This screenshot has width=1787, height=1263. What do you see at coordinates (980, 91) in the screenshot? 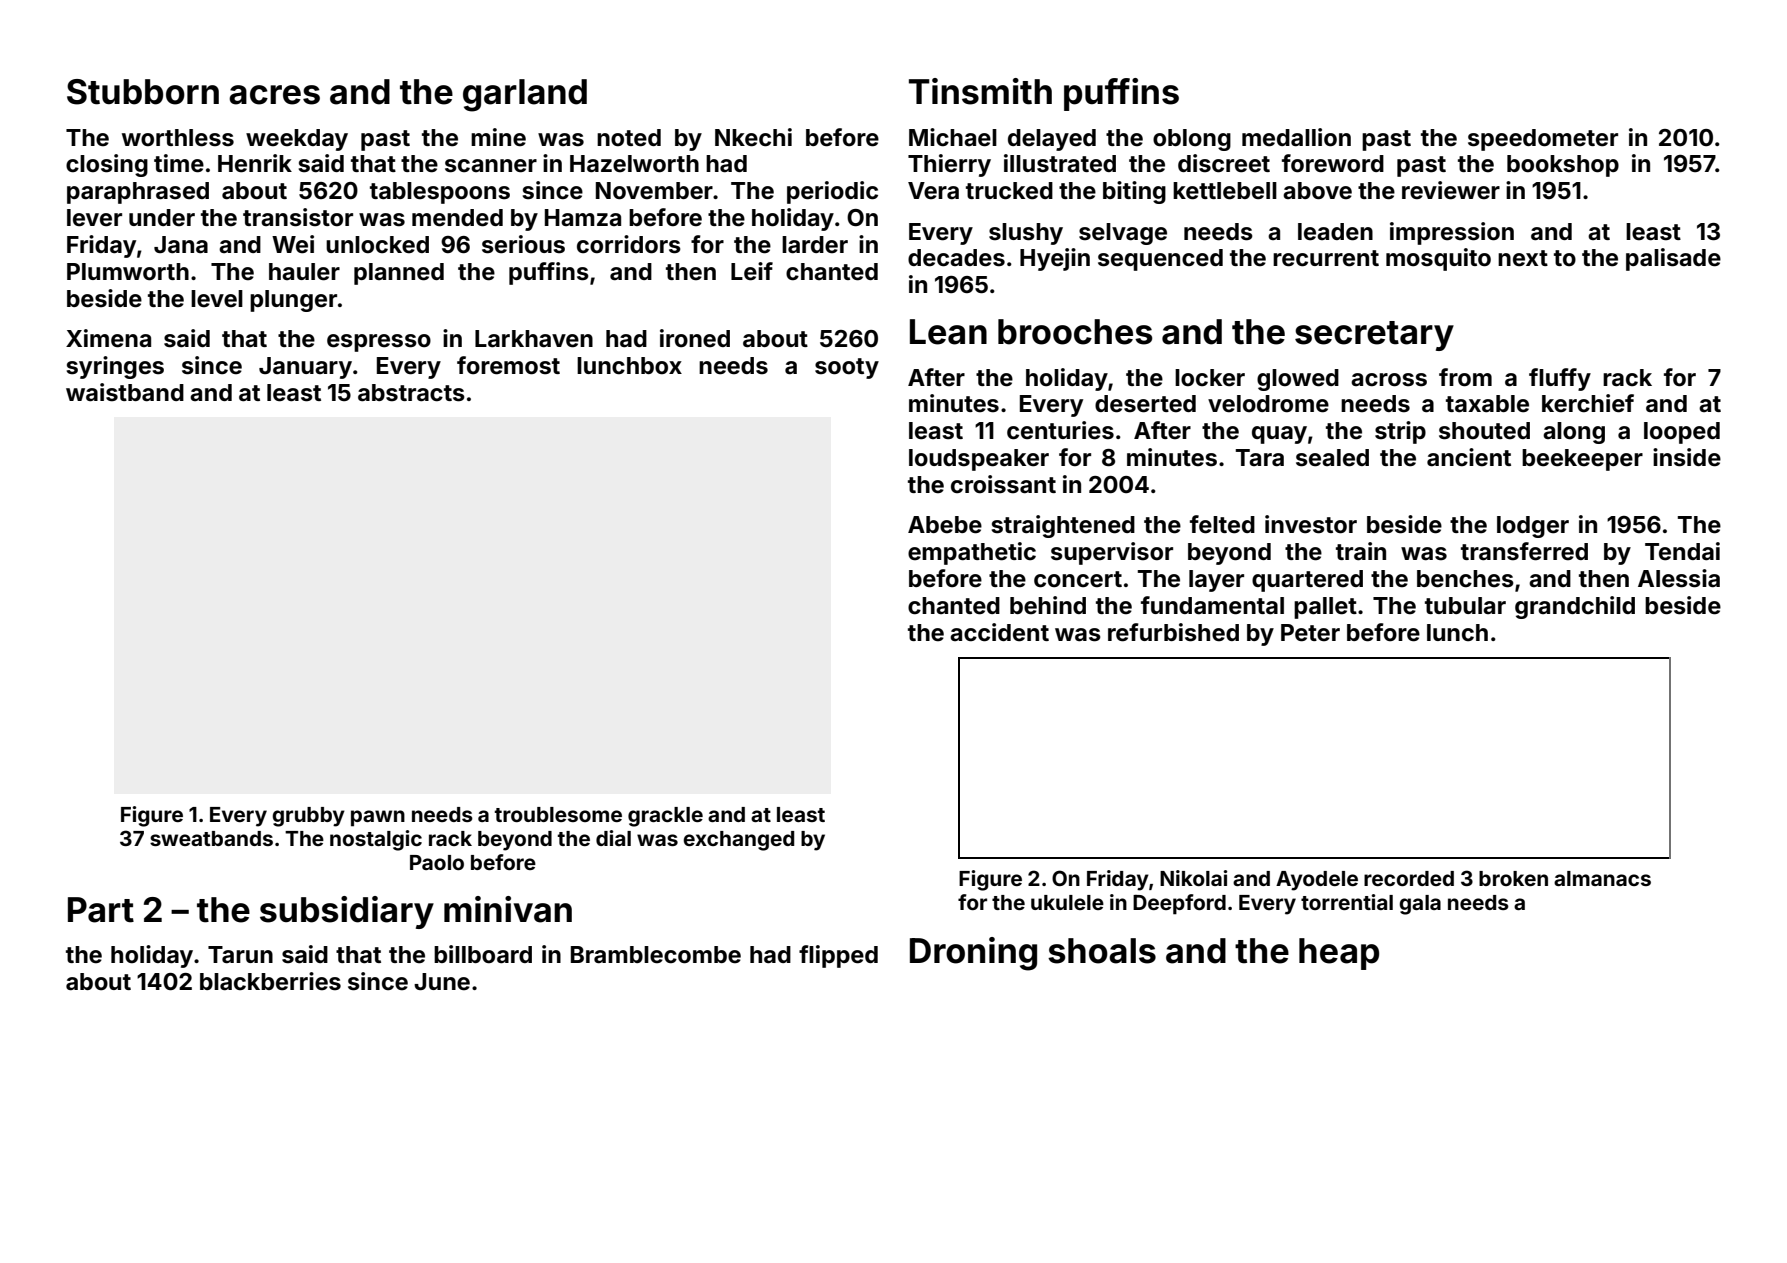
I see `Tinsmith` at bounding box center [980, 91].
